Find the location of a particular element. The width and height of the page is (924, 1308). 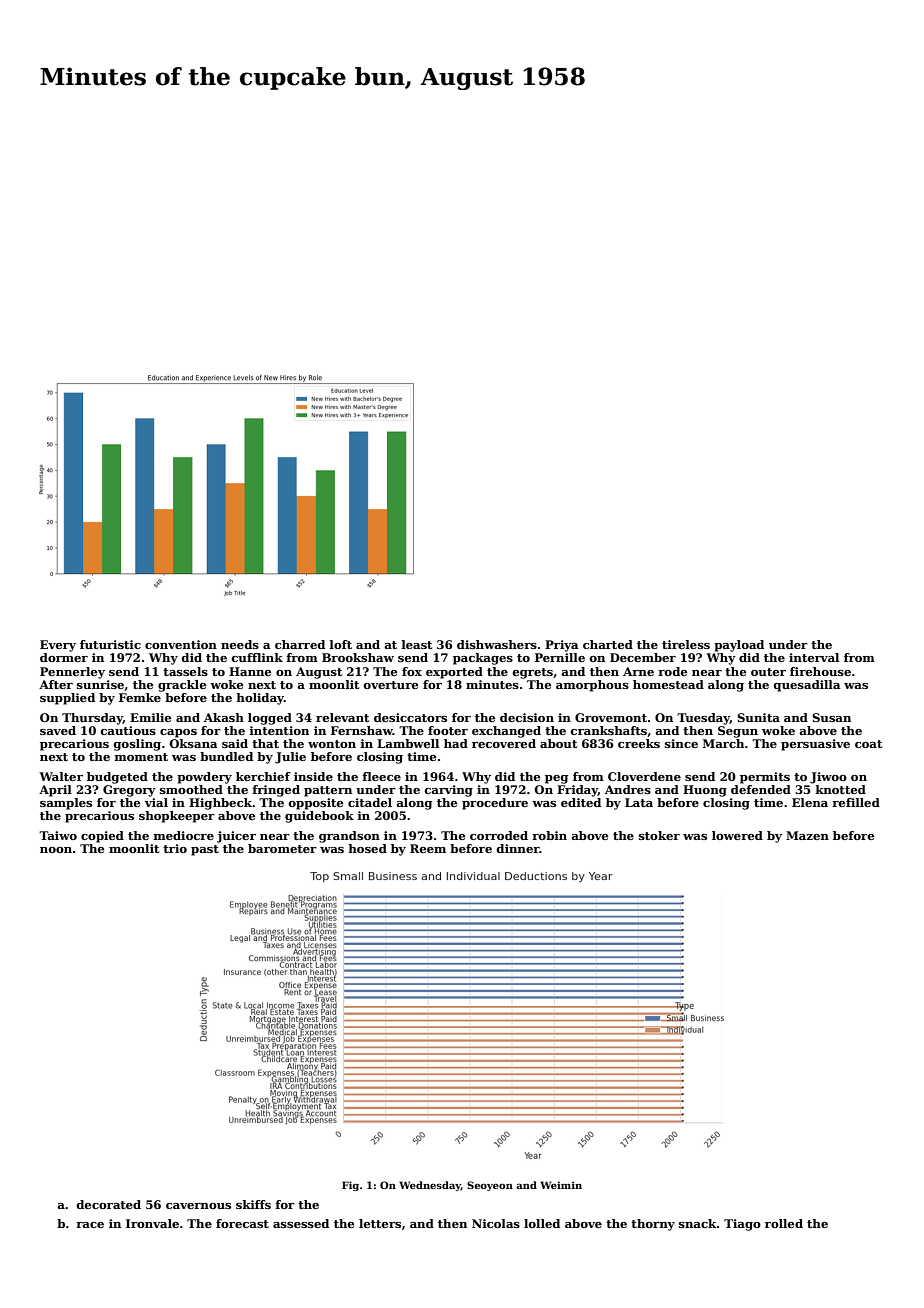

dinner is located at coordinates (518, 848).
